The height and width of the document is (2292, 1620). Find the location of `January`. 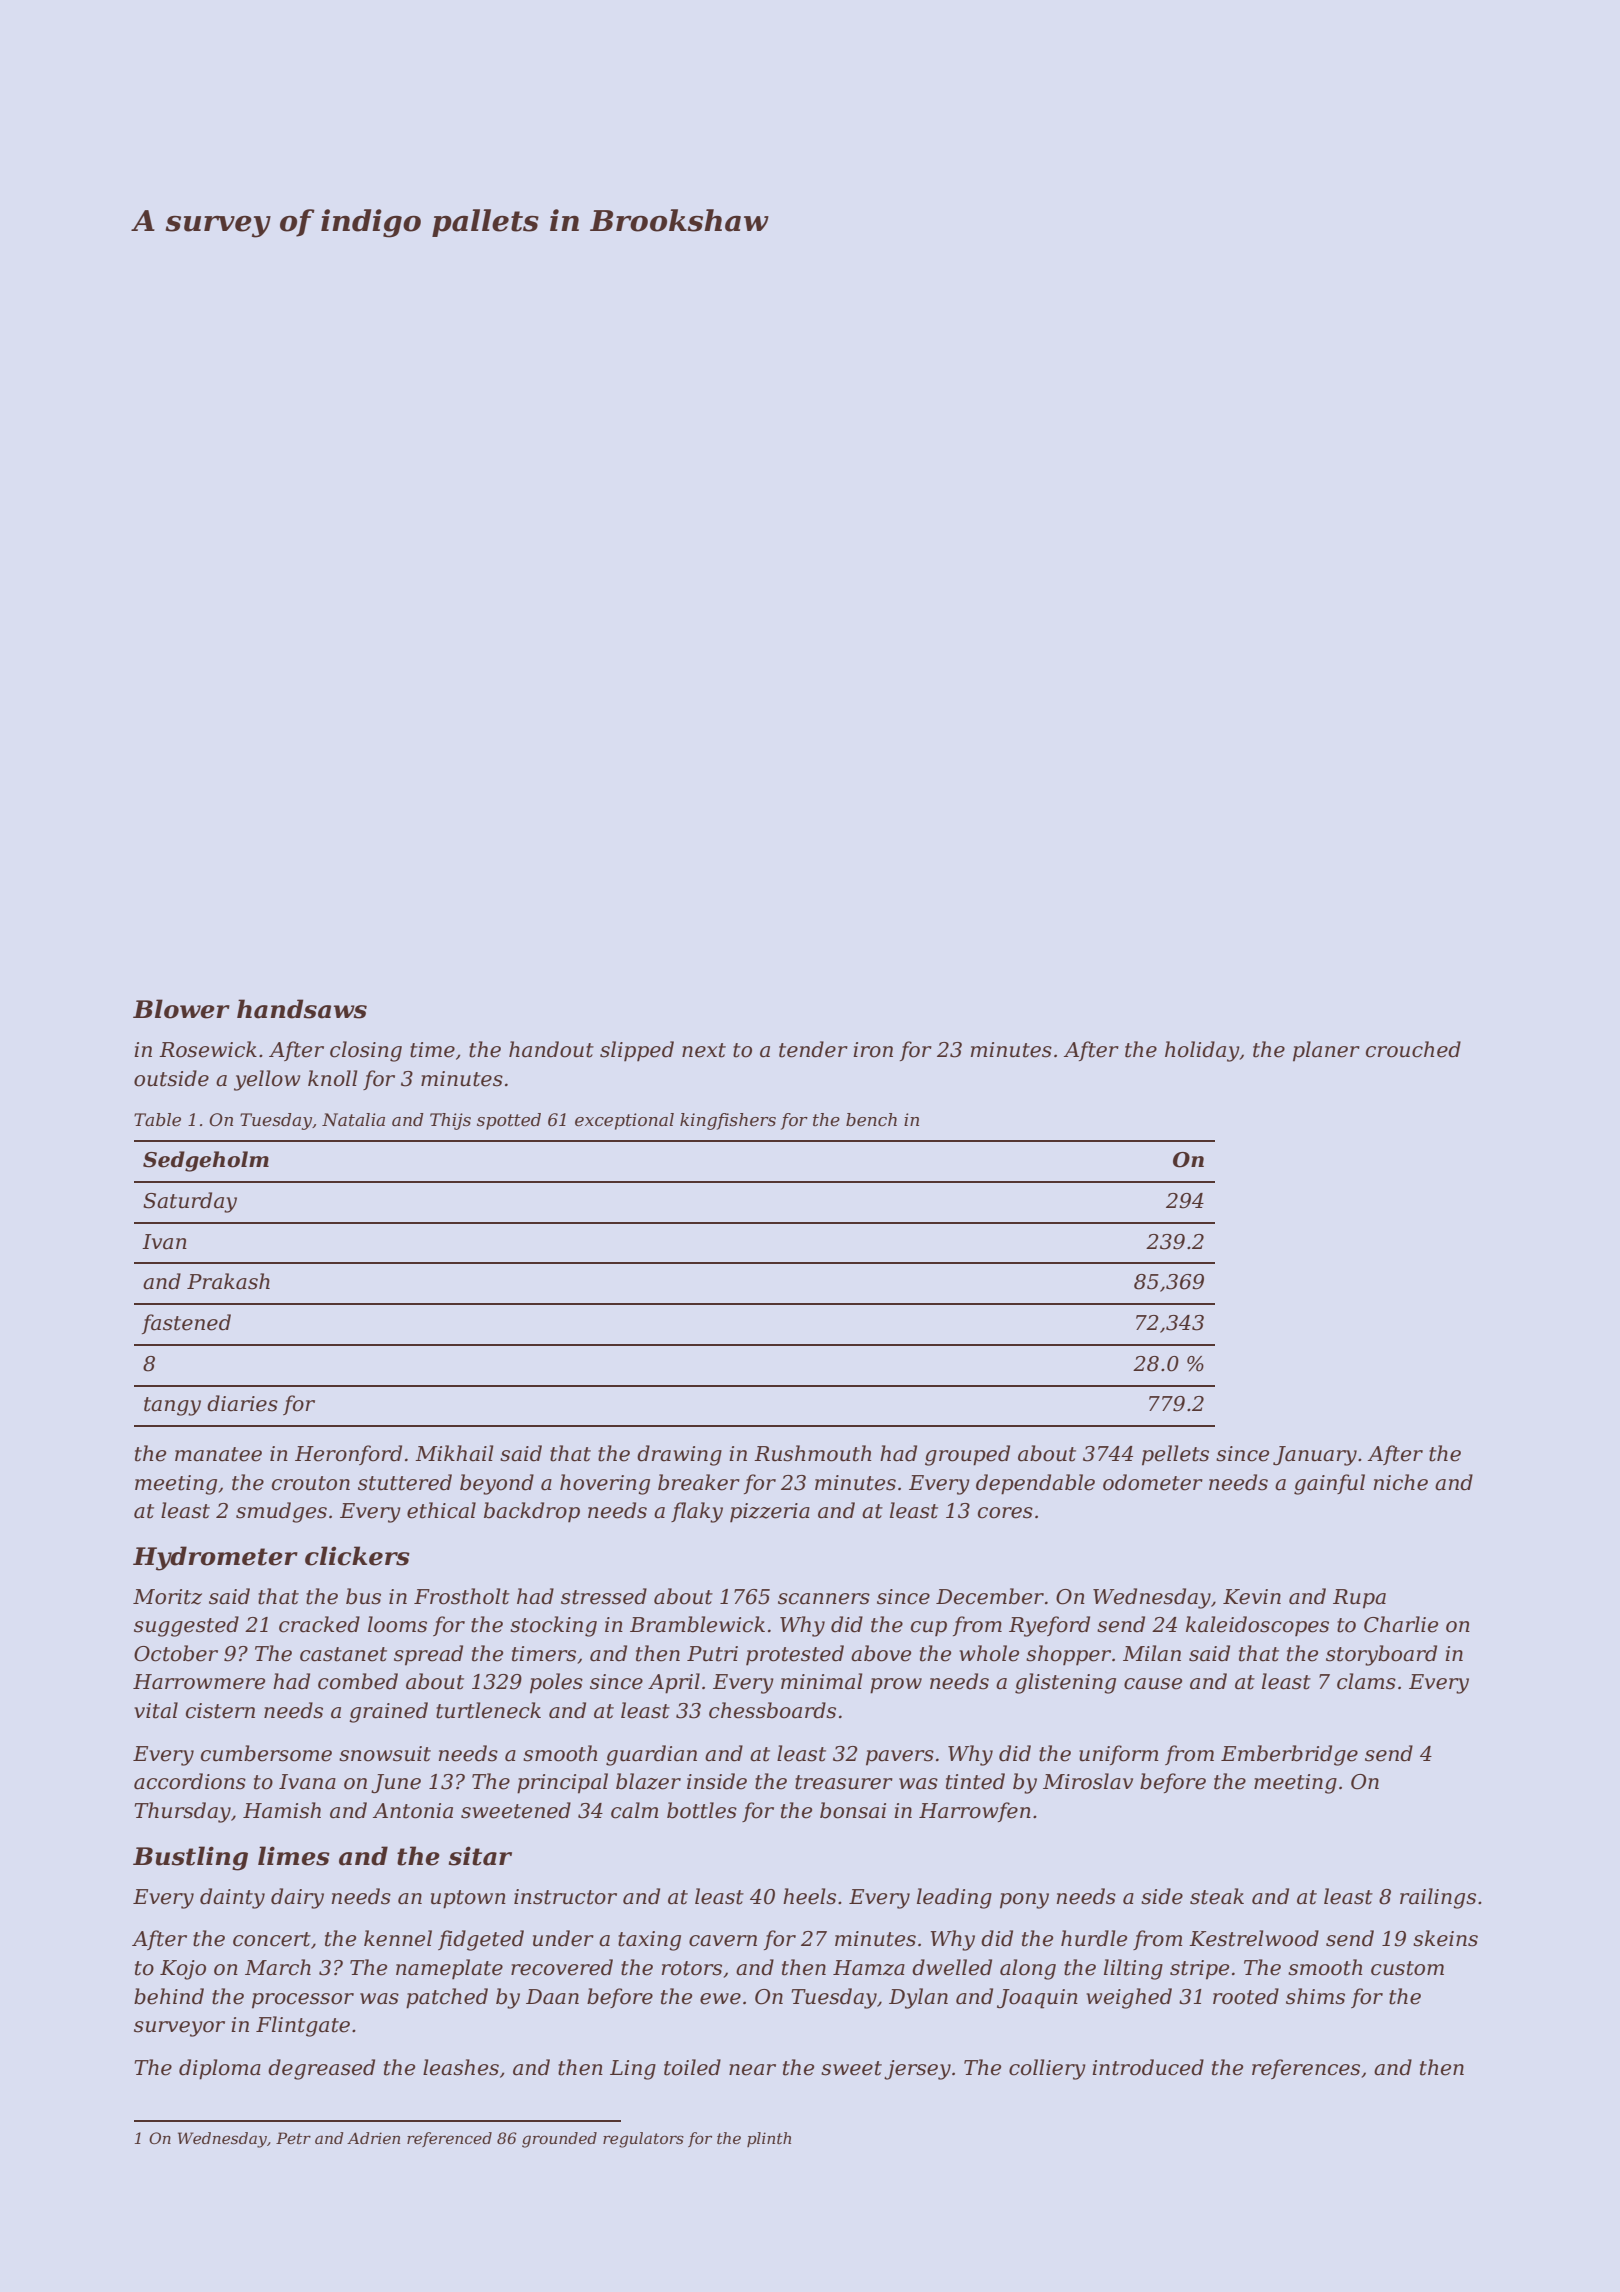

January is located at coordinates (1315, 1456).
